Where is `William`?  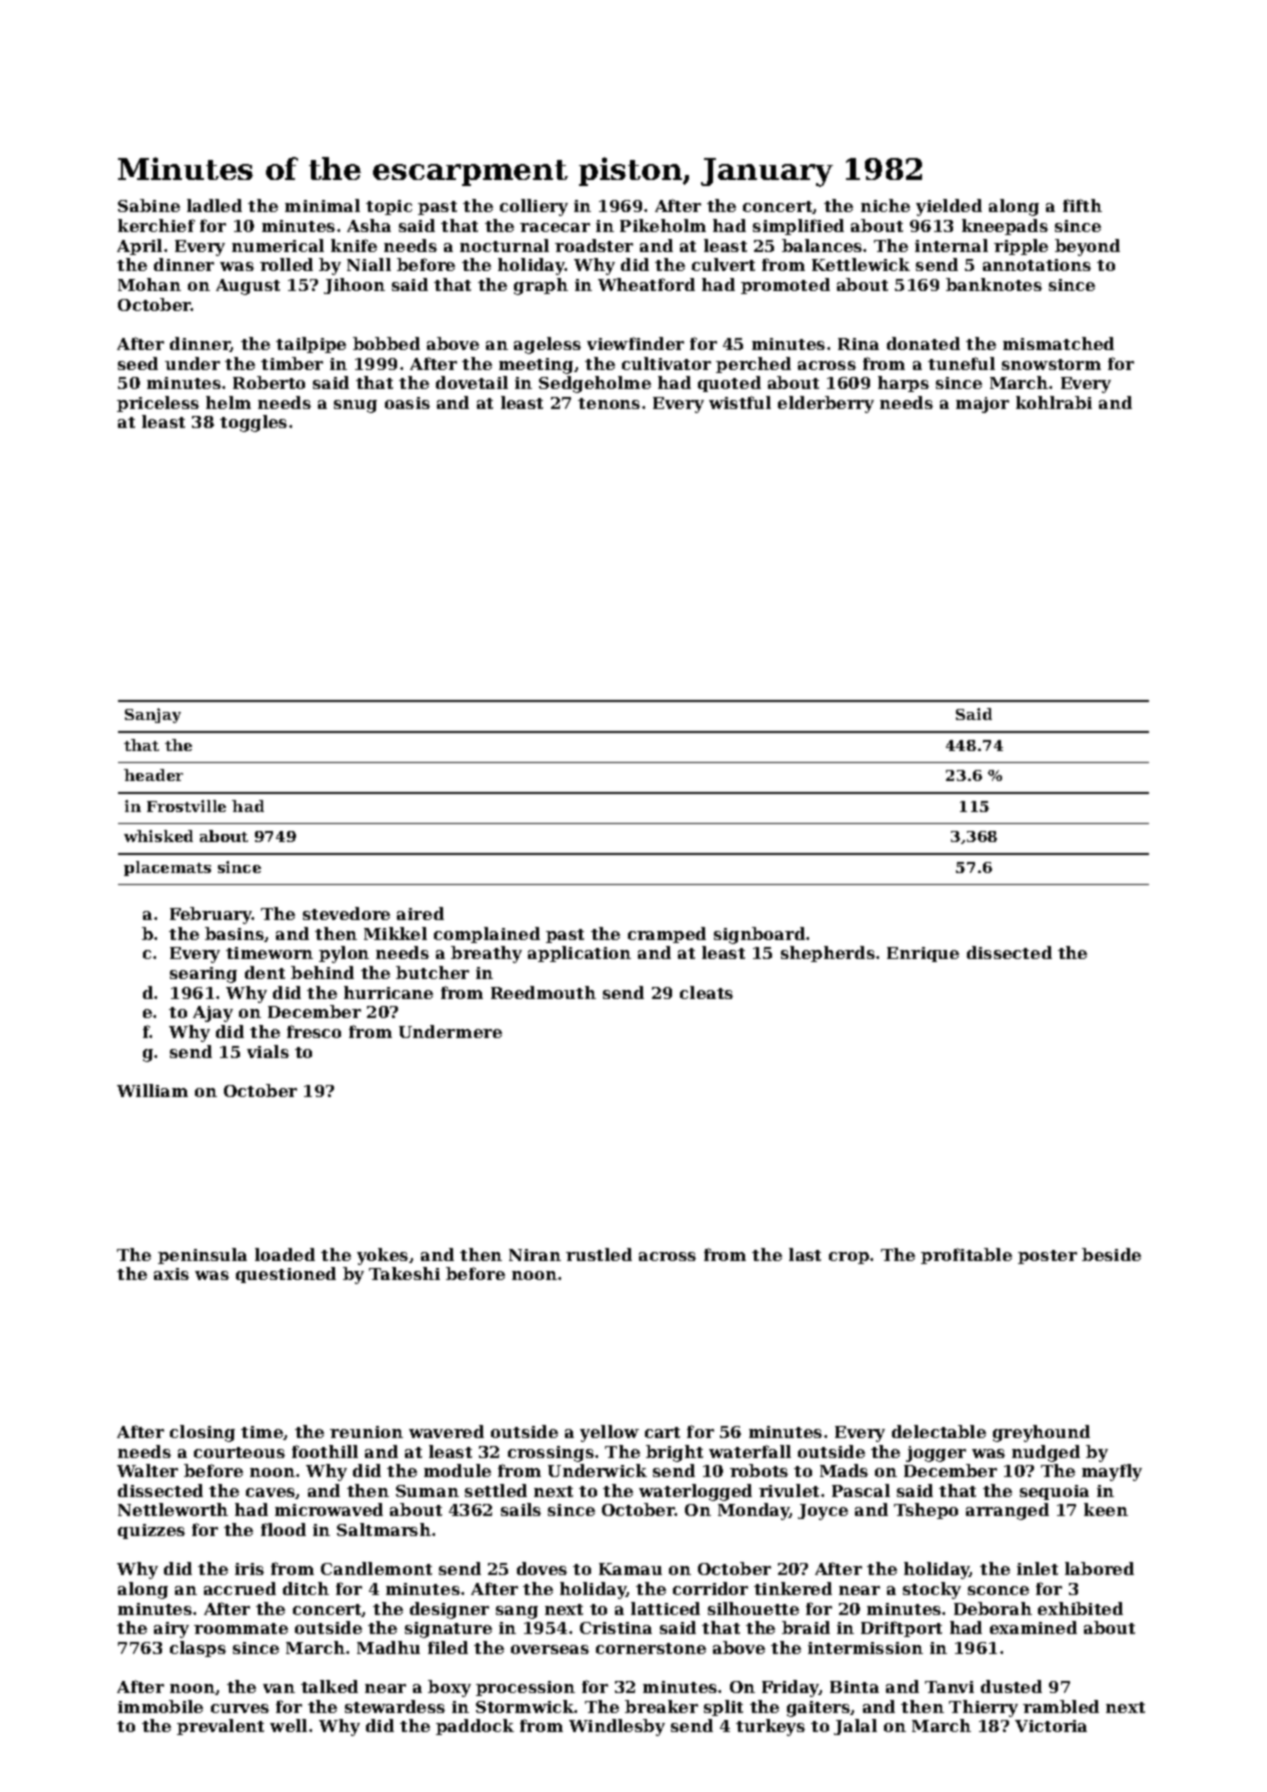
William is located at coordinates (152, 1090).
